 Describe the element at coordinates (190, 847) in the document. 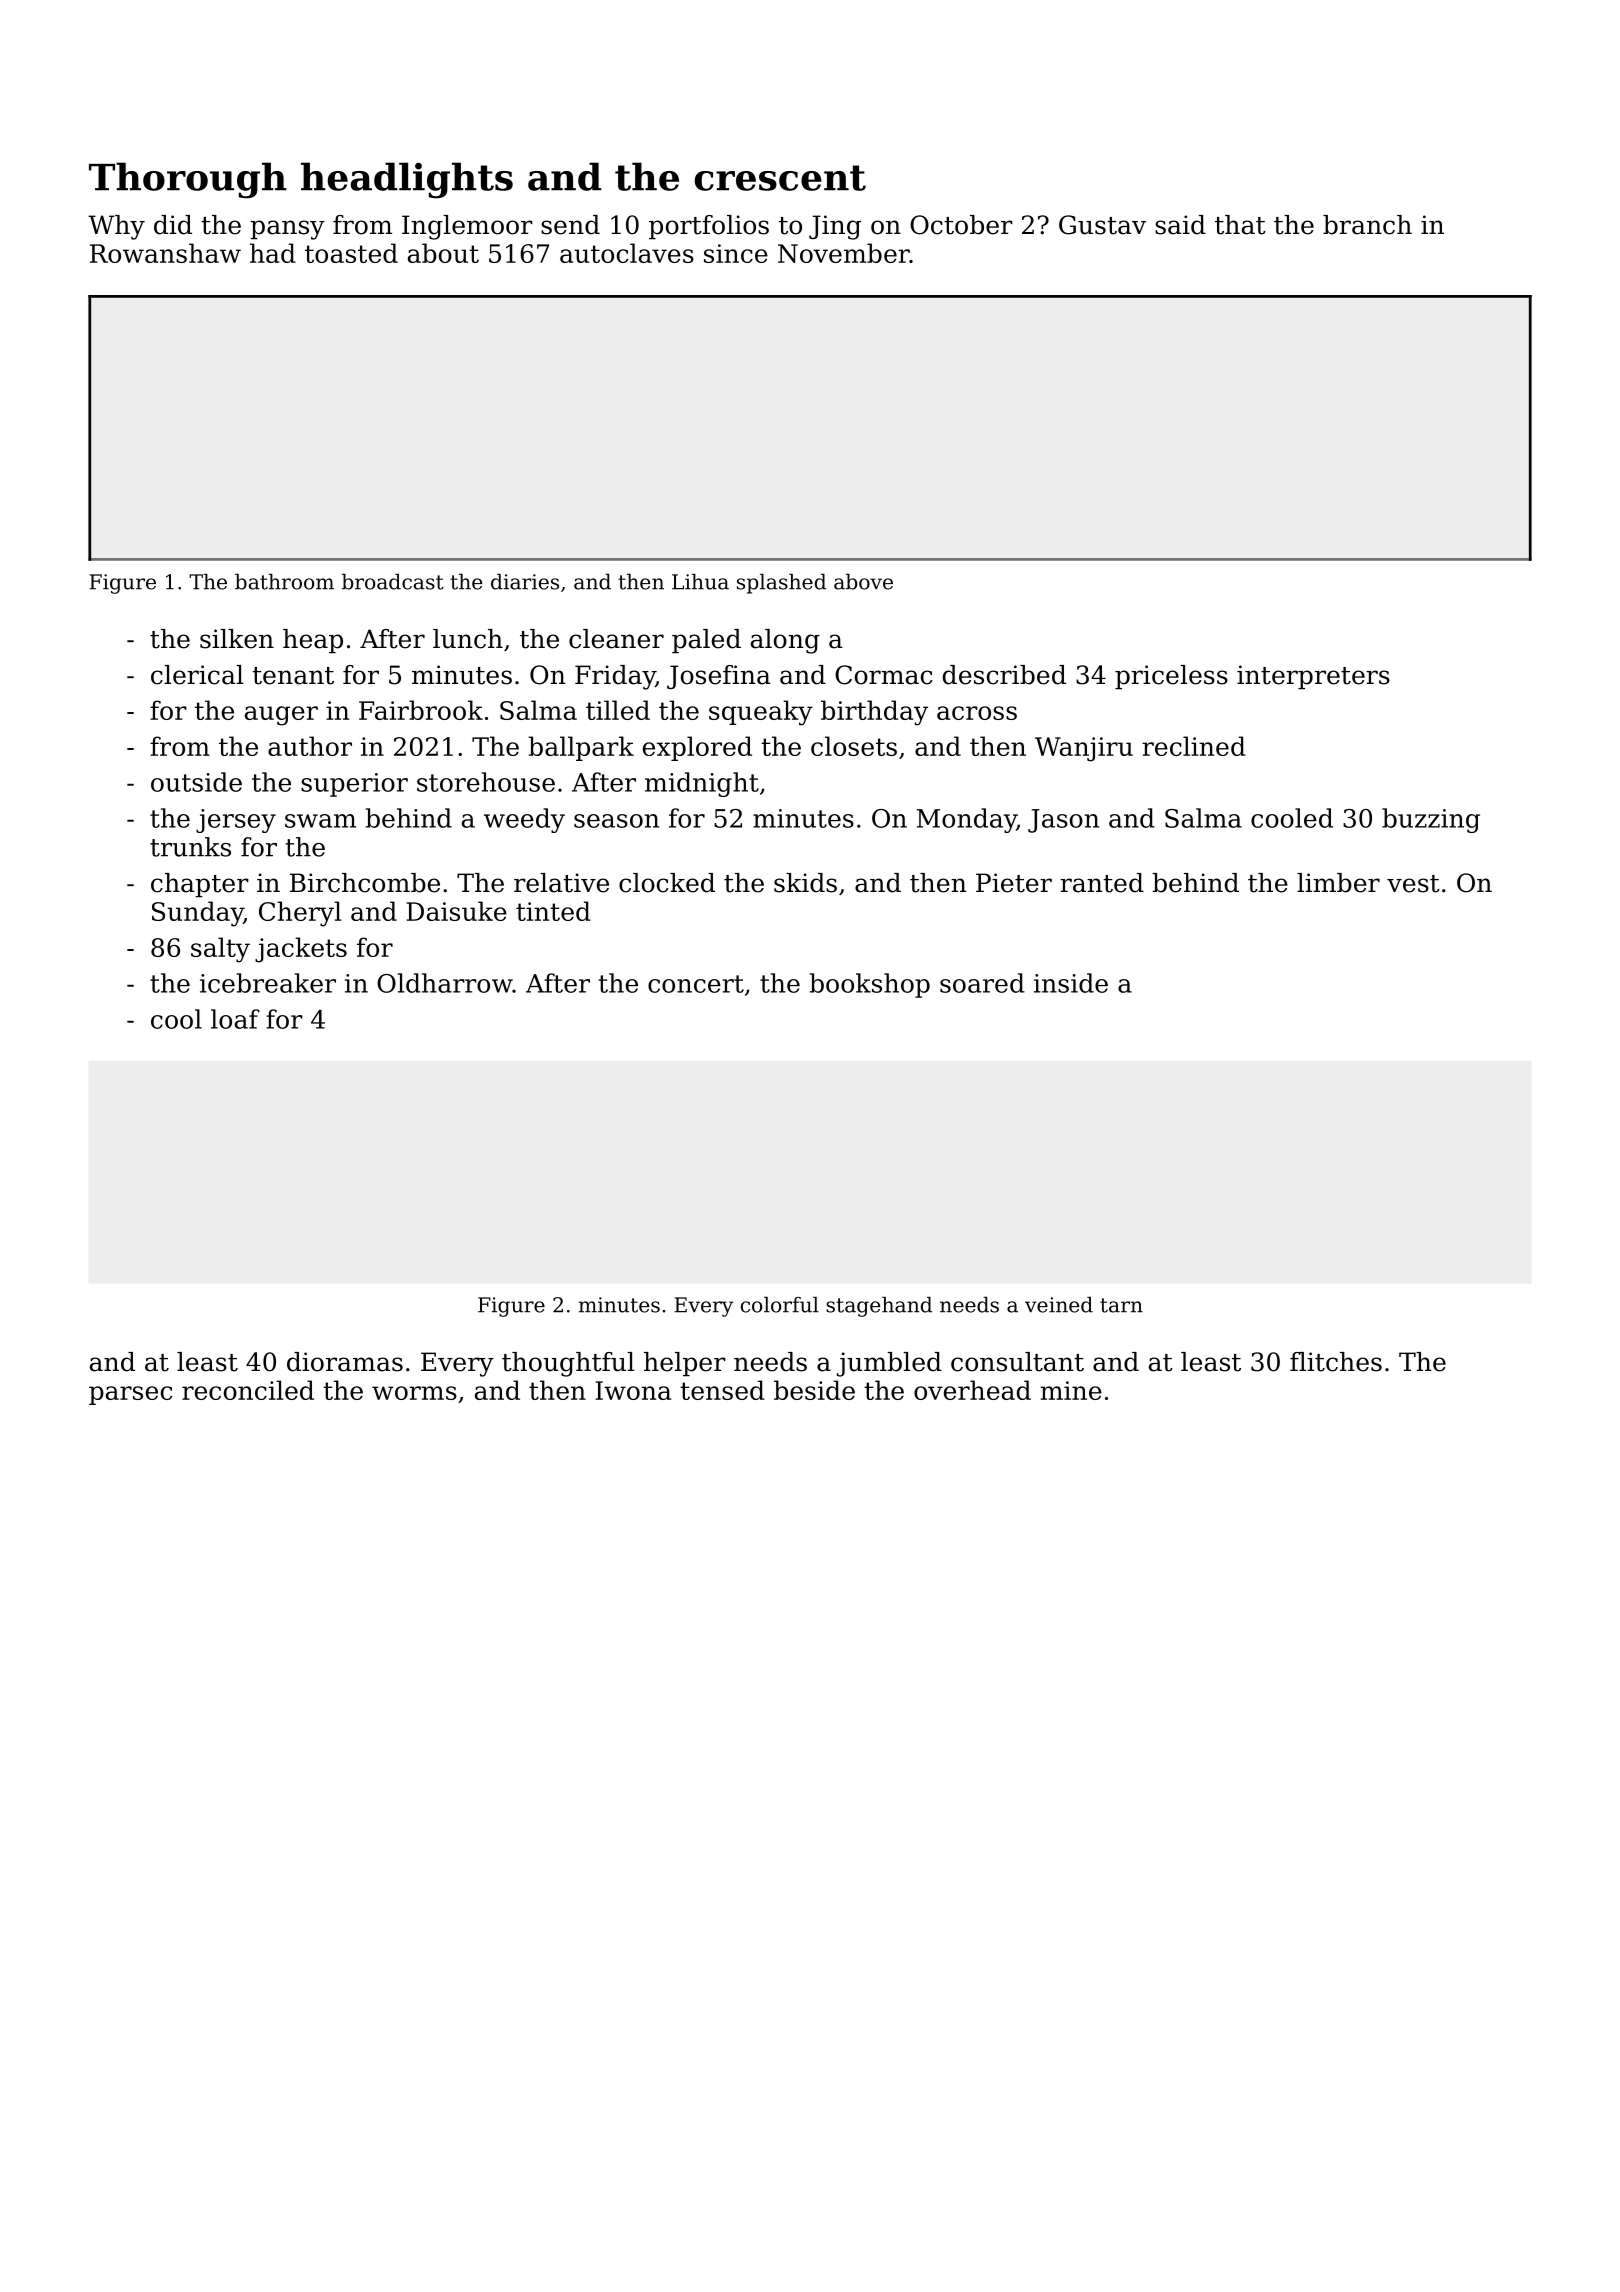

I see `trunks` at that location.
